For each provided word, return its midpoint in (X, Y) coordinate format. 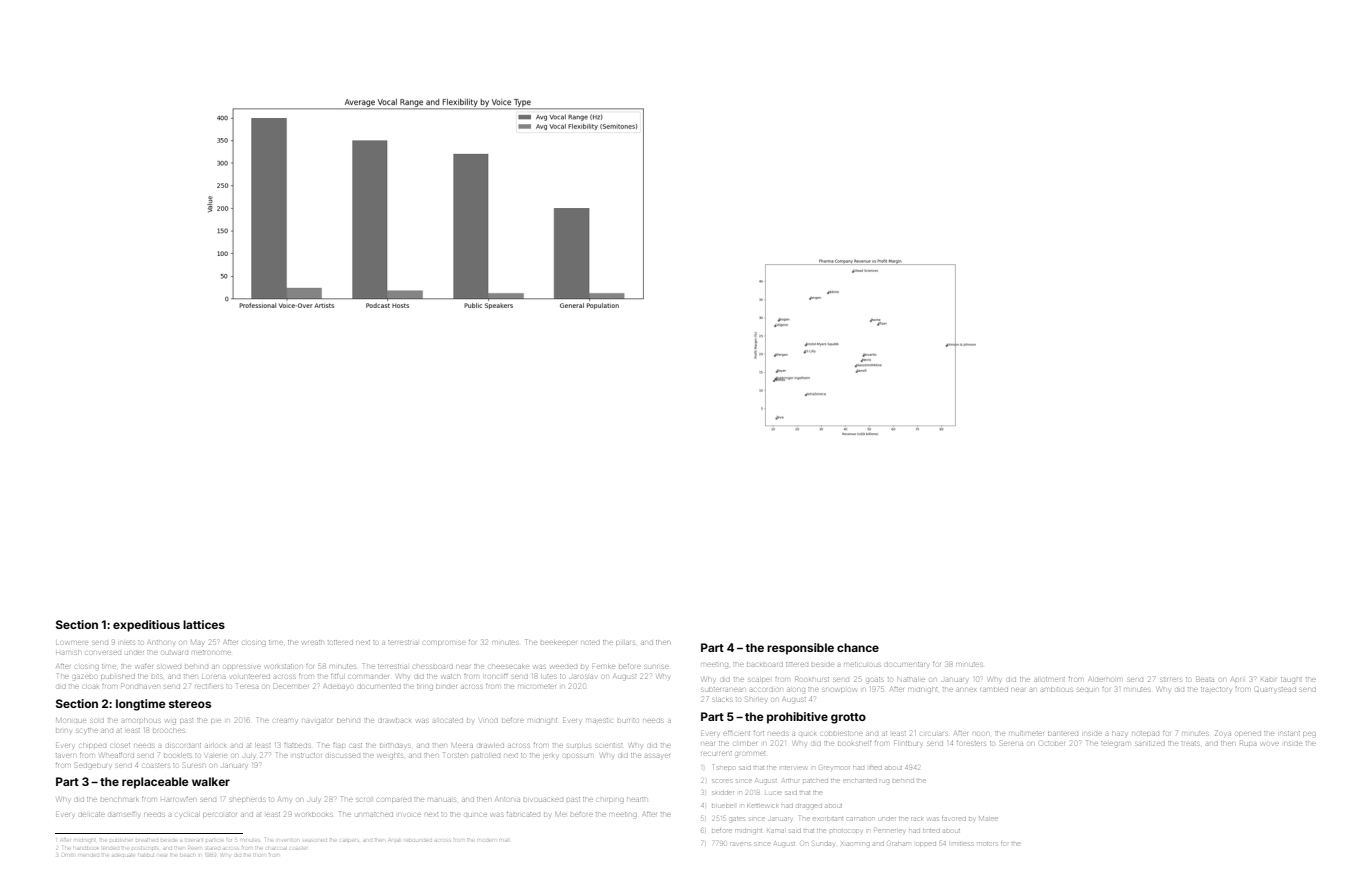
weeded (563, 667)
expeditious (146, 626)
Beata (1205, 679)
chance (858, 647)
